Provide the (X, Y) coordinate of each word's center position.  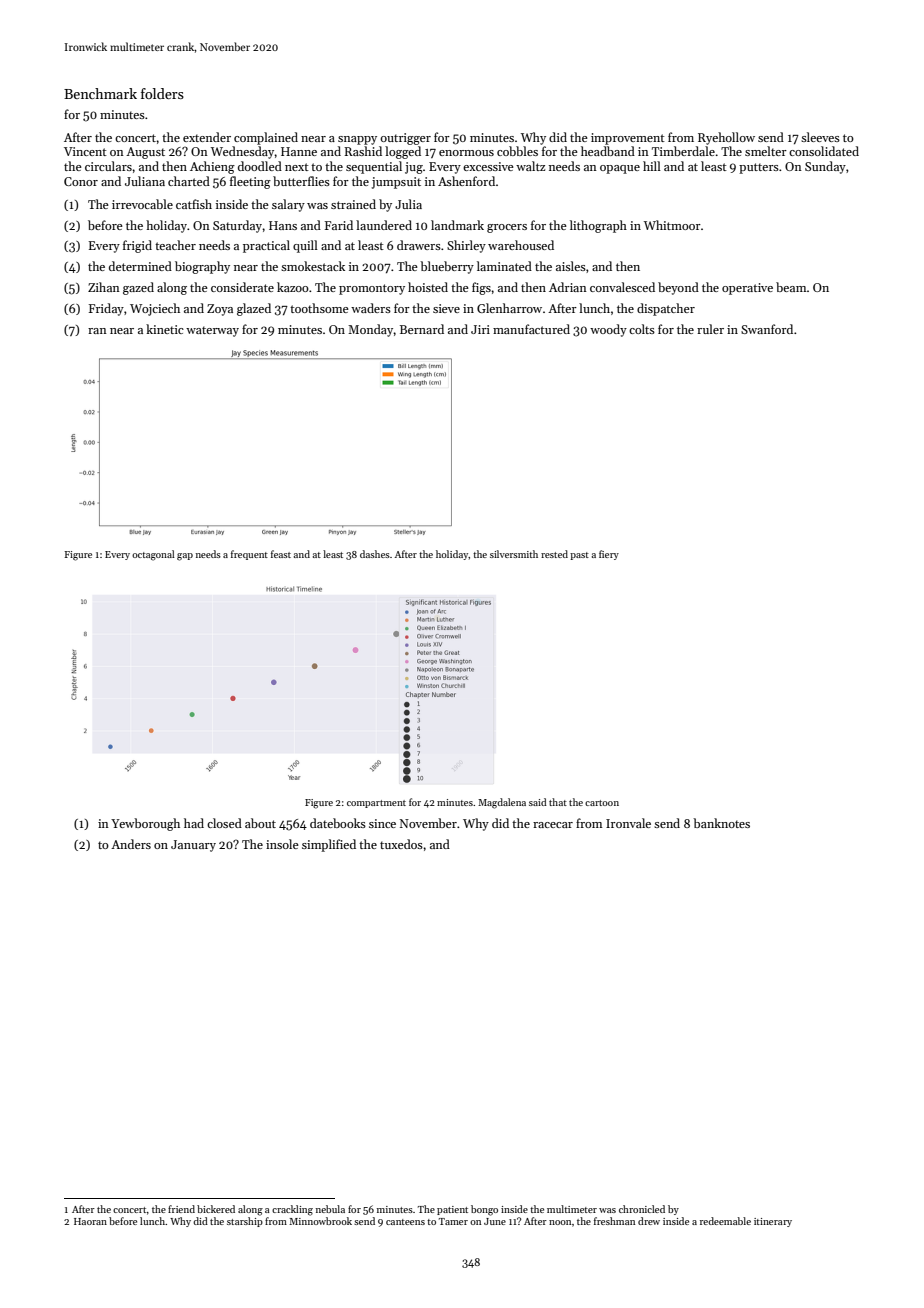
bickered (216, 1209)
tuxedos (401, 844)
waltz (530, 166)
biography (202, 267)
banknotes (721, 823)
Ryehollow (726, 138)
